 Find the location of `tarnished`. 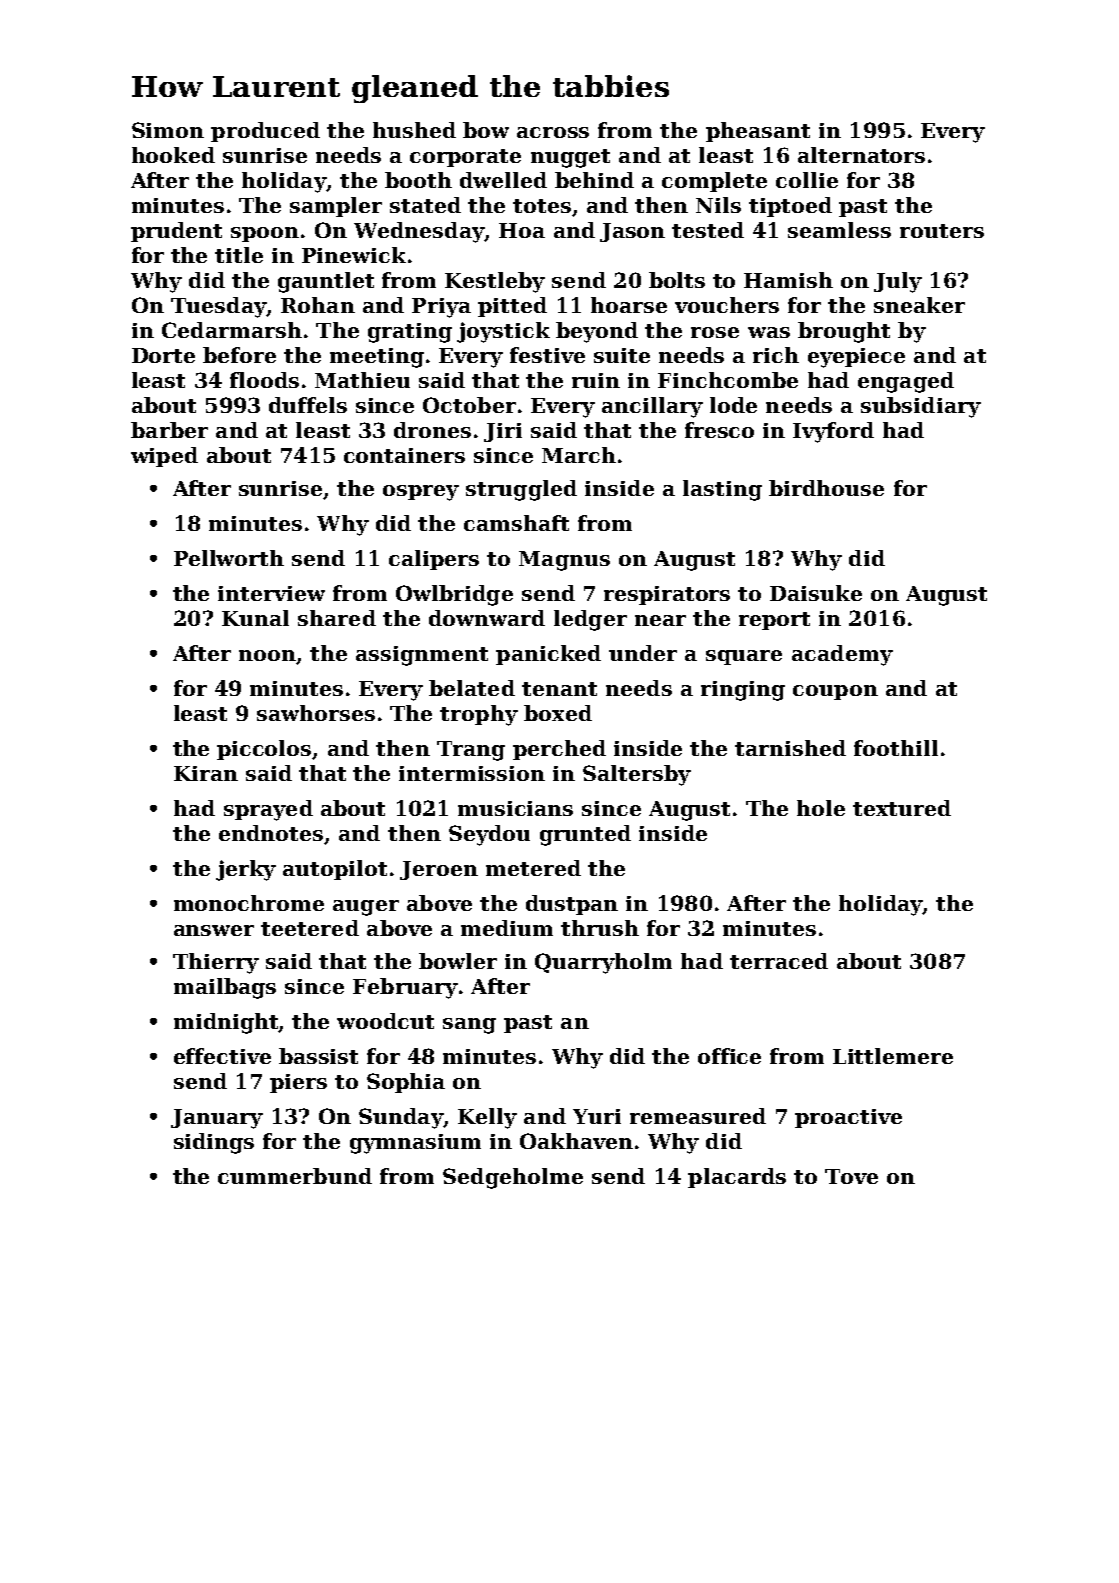

tarnished is located at coordinates (790, 748).
